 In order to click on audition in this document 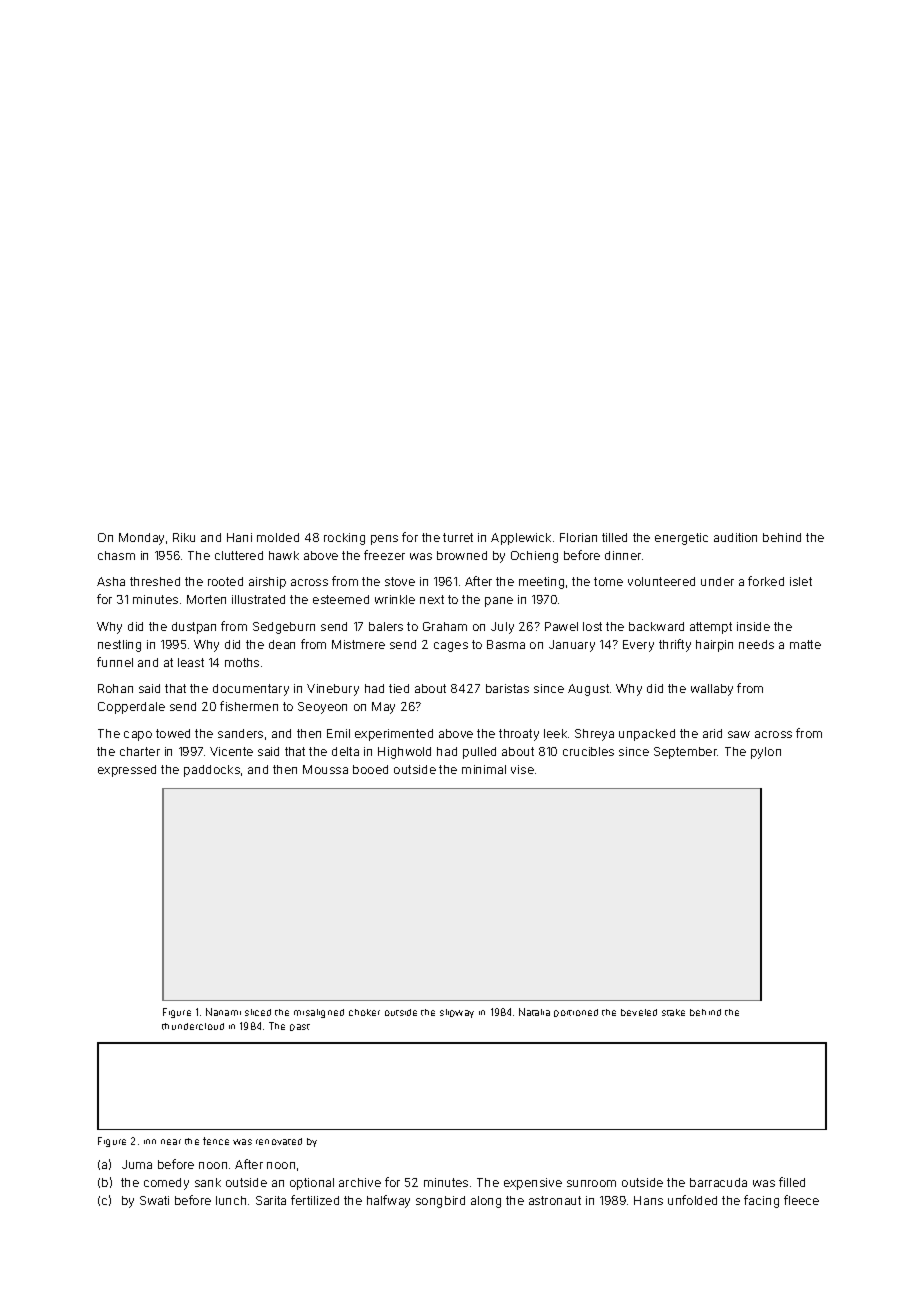, I will do `click(735, 537)`.
